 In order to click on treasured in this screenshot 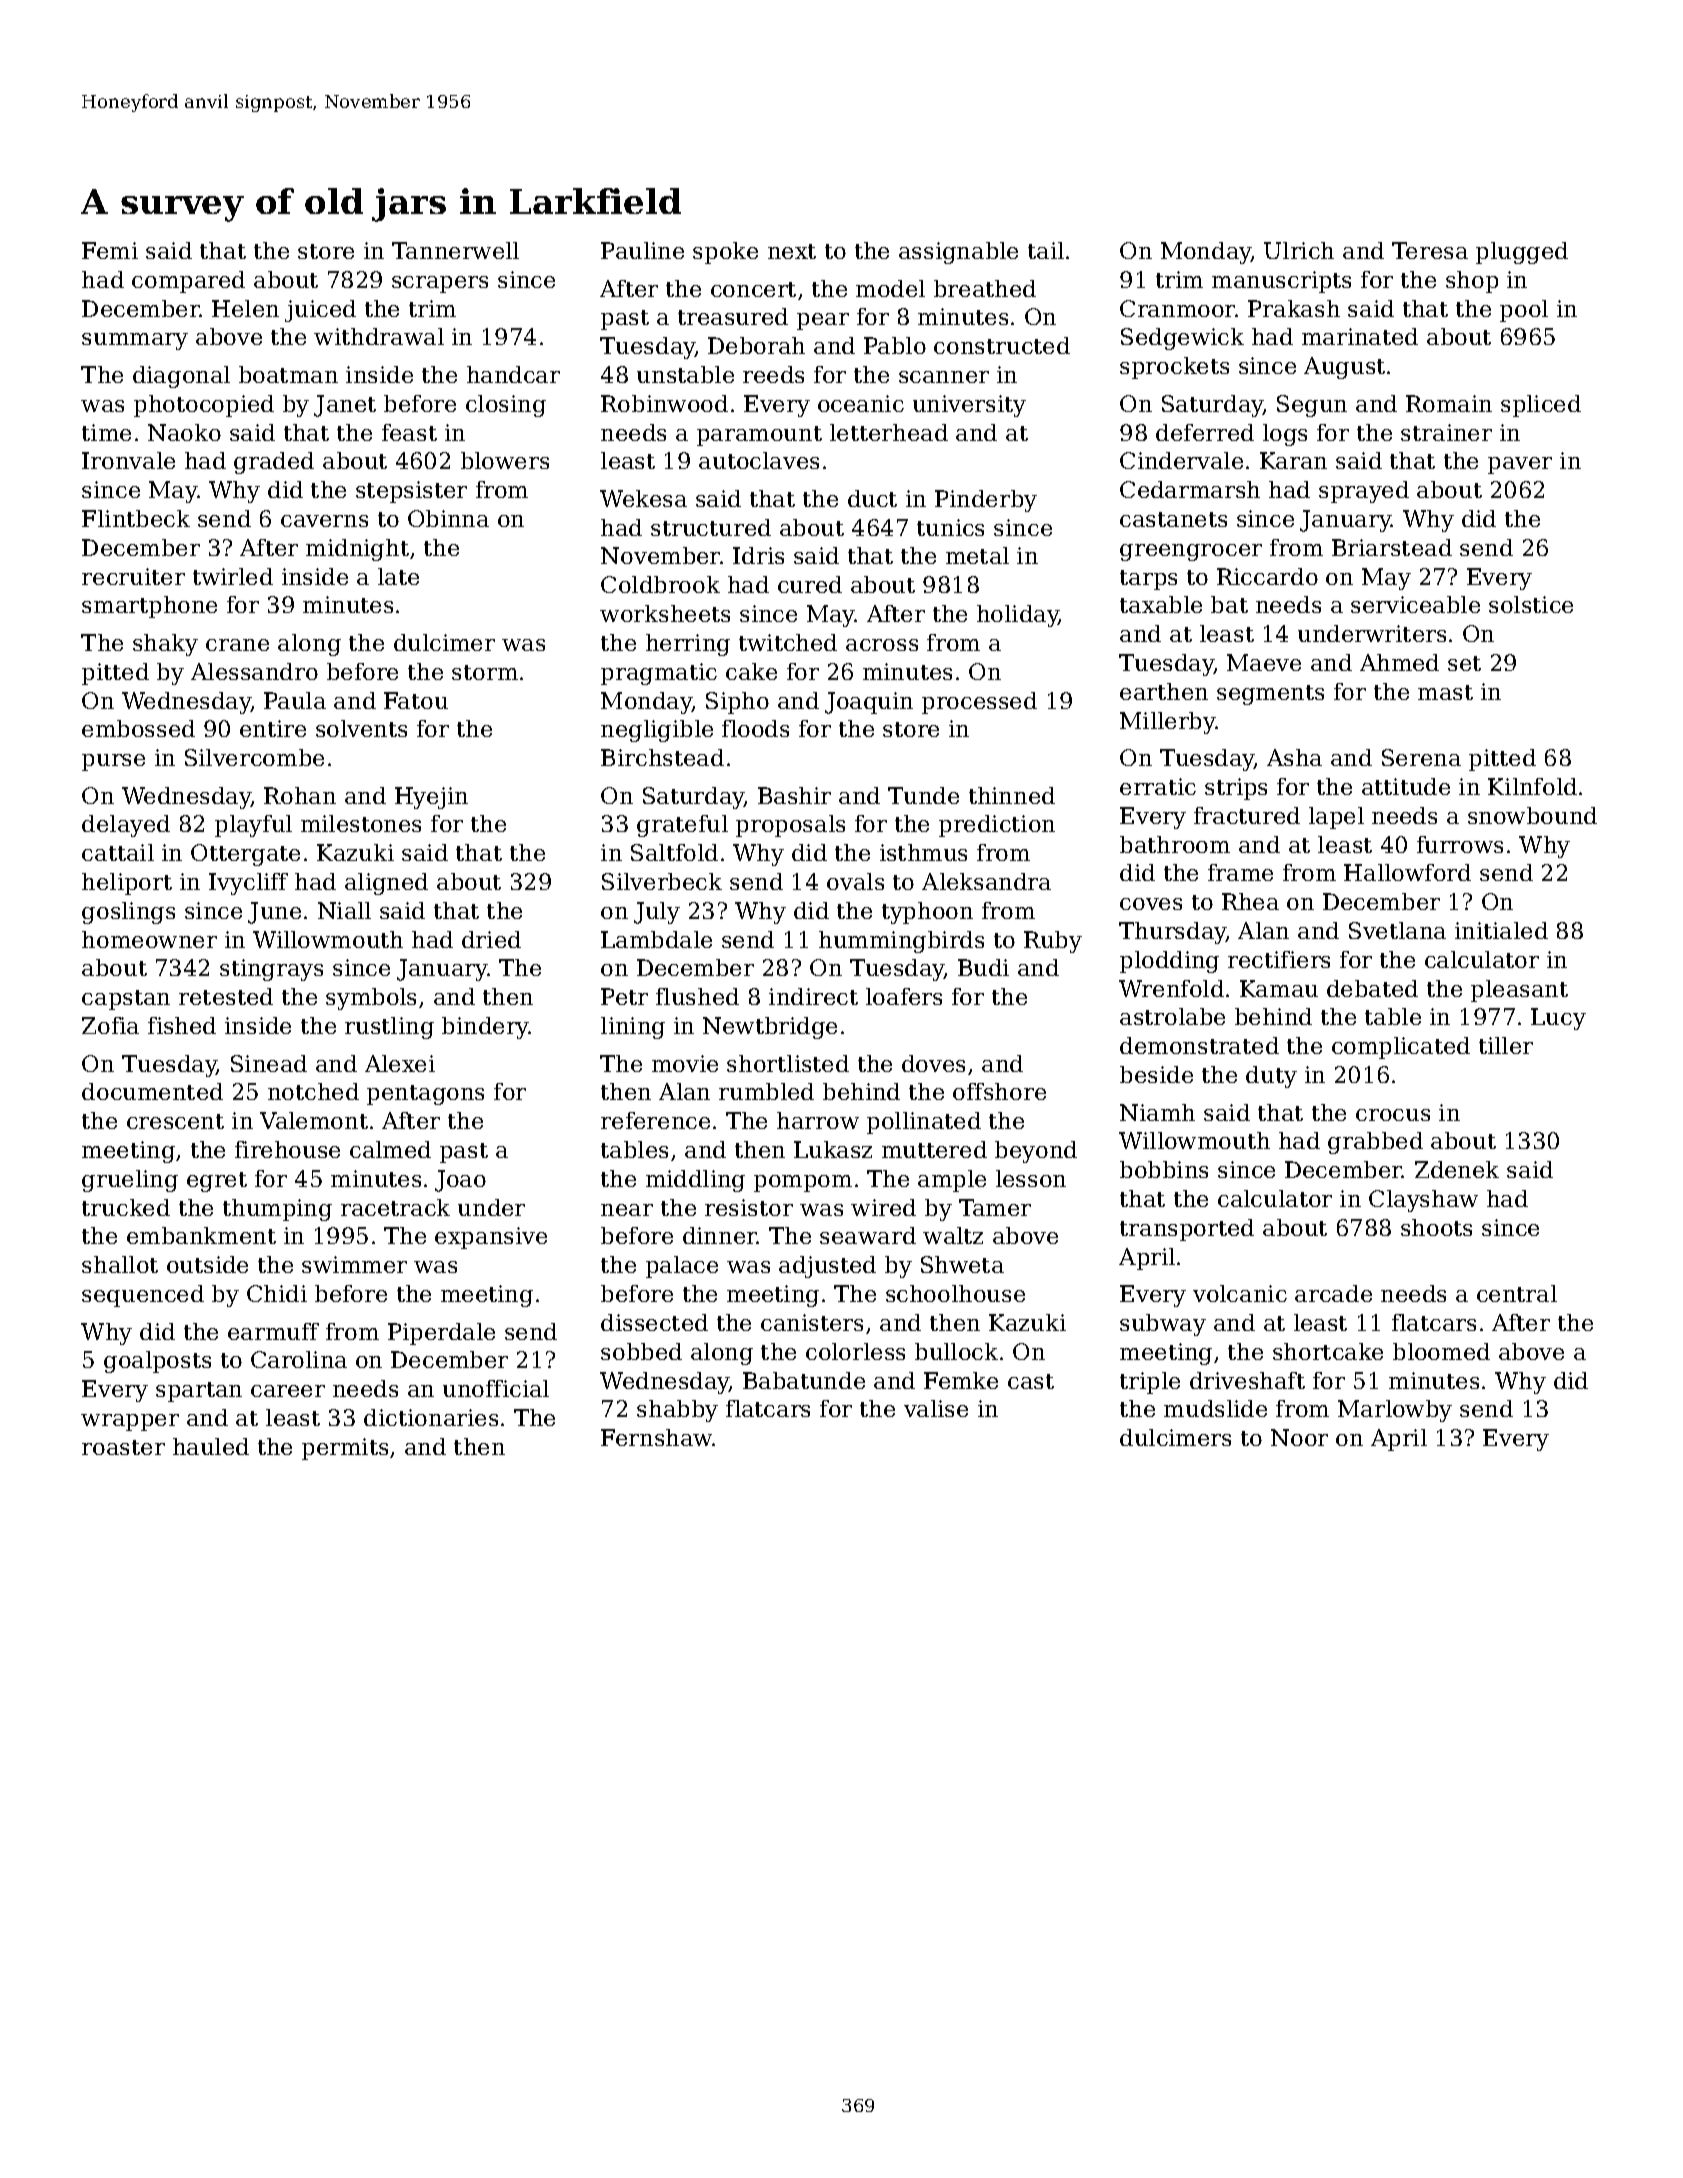, I will do `click(733, 316)`.
